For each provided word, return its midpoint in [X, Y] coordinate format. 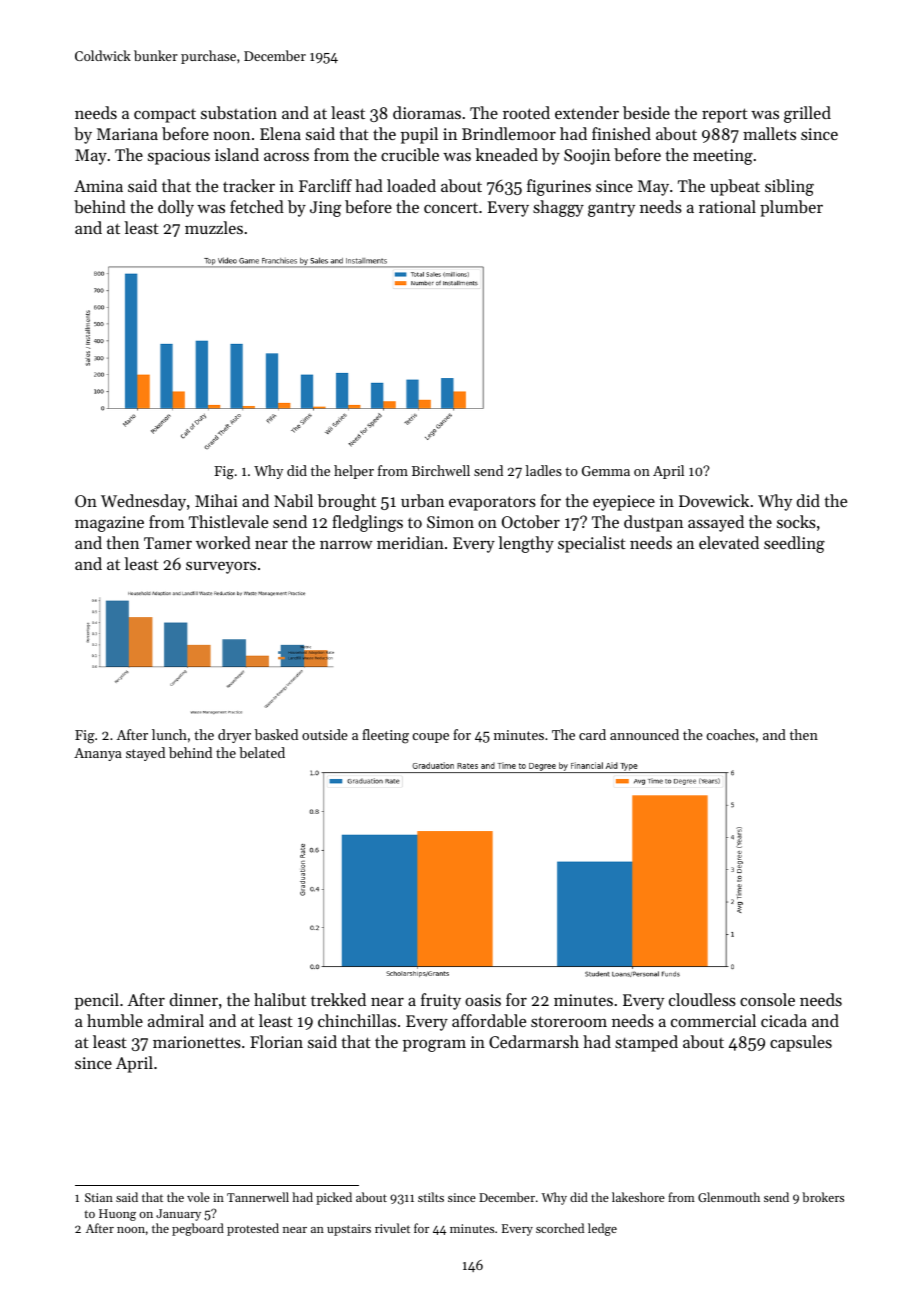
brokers [823, 1197]
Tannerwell [258, 1197]
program [434, 1045]
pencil [97, 1001]
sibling [789, 187]
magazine [109, 524]
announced [644, 734]
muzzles [214, 227]
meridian [410, 542]
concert [451, 208]
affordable [489, 1020]
